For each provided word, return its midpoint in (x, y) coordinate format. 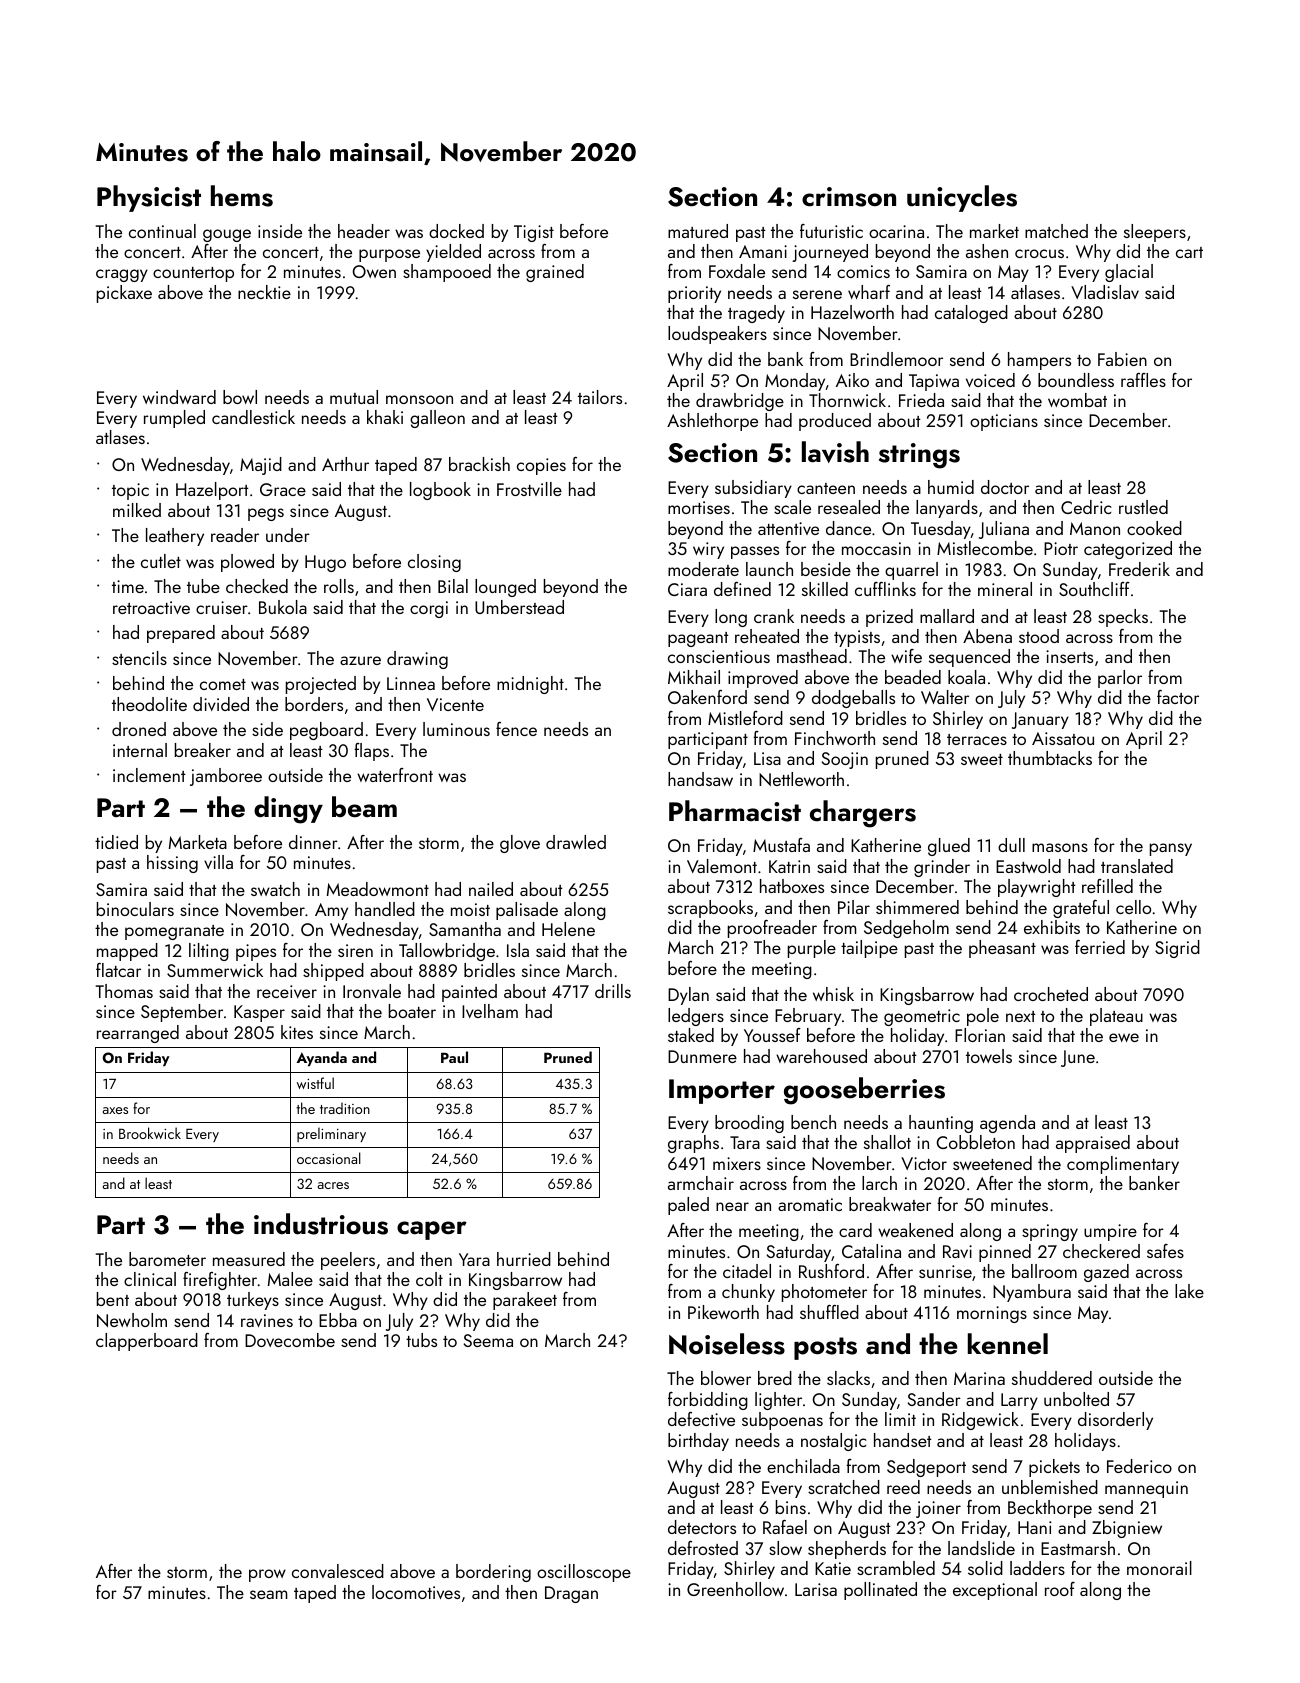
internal (140, 750)
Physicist (149, 198)
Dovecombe (290, 1340)
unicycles (962, 198)
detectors (702, 1527)
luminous (456, 729)
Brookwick (150, 1133)
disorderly (1115, 1421)
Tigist (534, 233)
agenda (1007, 1124)
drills (613, 991)
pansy (1171, 849)
